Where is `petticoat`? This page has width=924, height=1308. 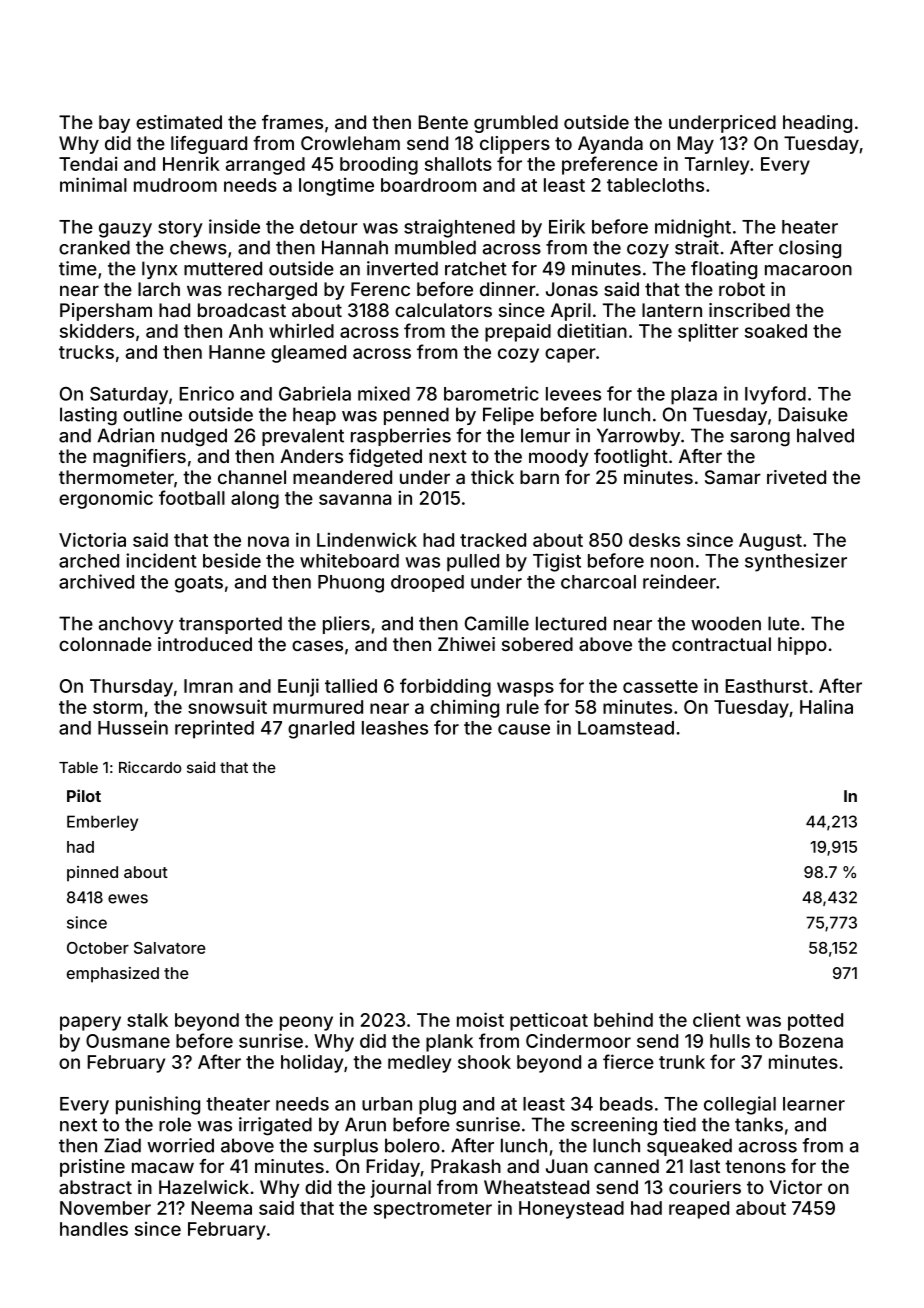 petticoat is located at coordinates (549, 1021).
